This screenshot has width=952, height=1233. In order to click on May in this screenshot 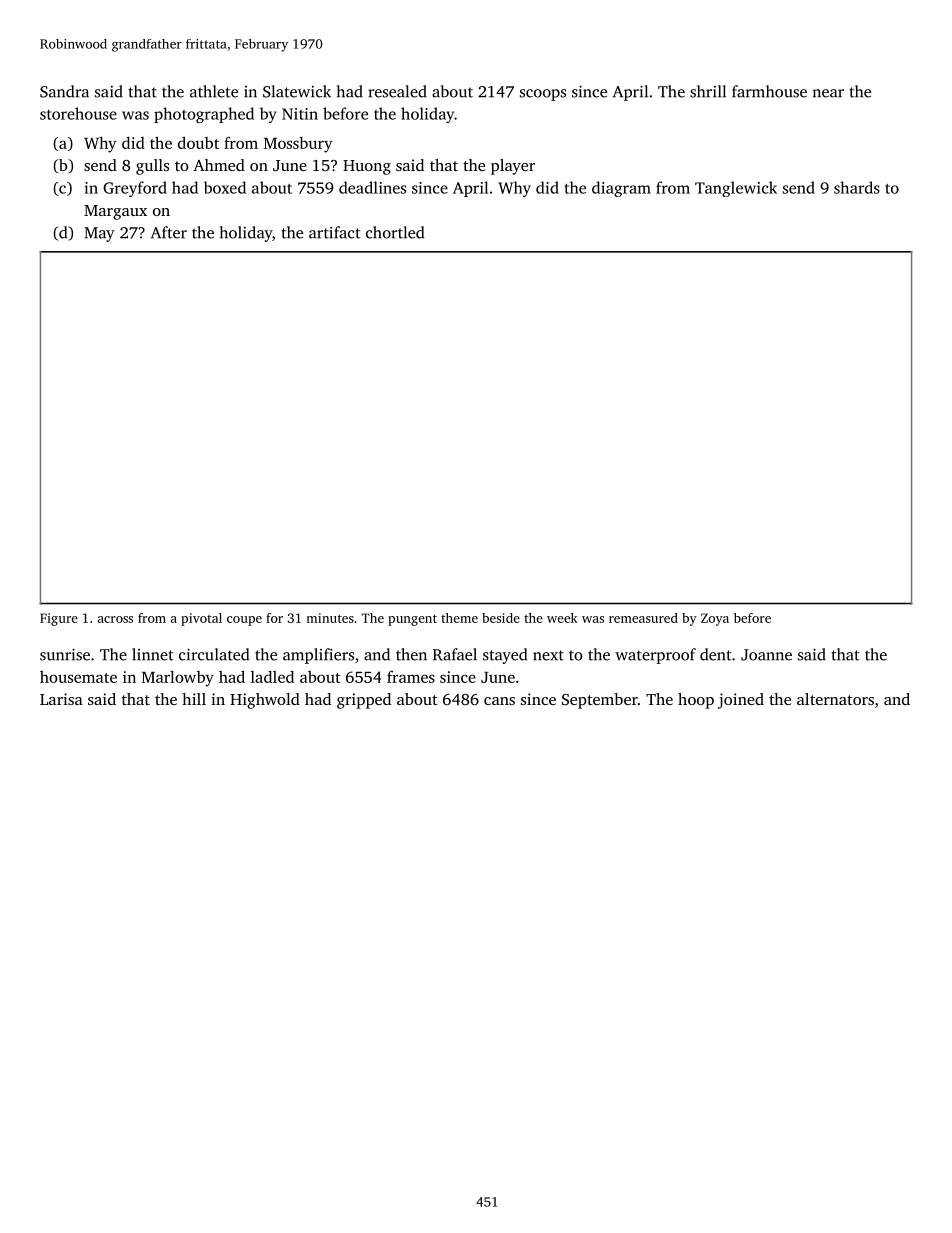, I will do `click(99, 234)`.
